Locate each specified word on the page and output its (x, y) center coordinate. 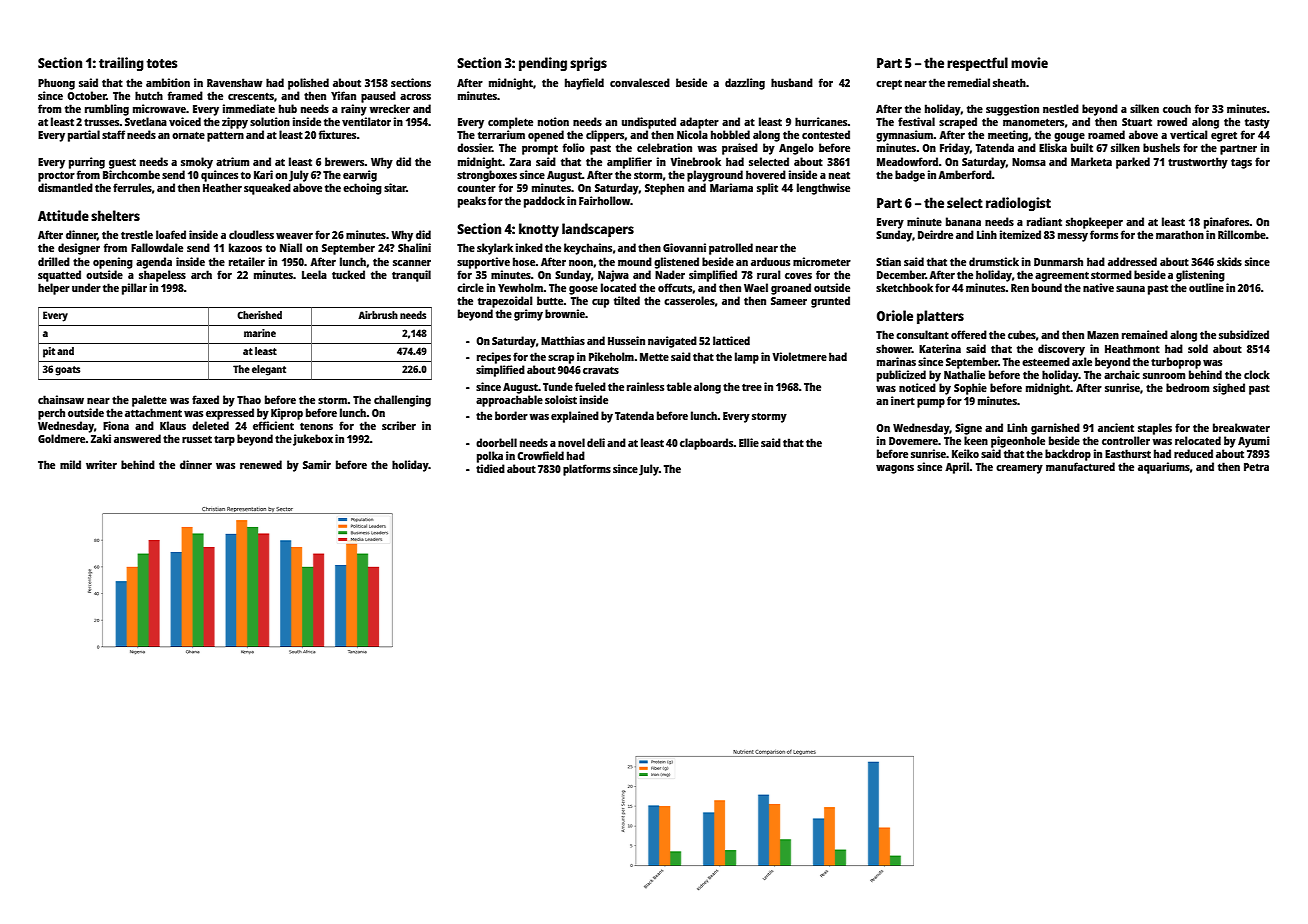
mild (70, 464)
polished (308, 84)
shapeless (162, 276)
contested (826, 134)
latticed (731, 340)
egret (1224, 137)
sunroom (1164, 376)
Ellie (749, 442)
